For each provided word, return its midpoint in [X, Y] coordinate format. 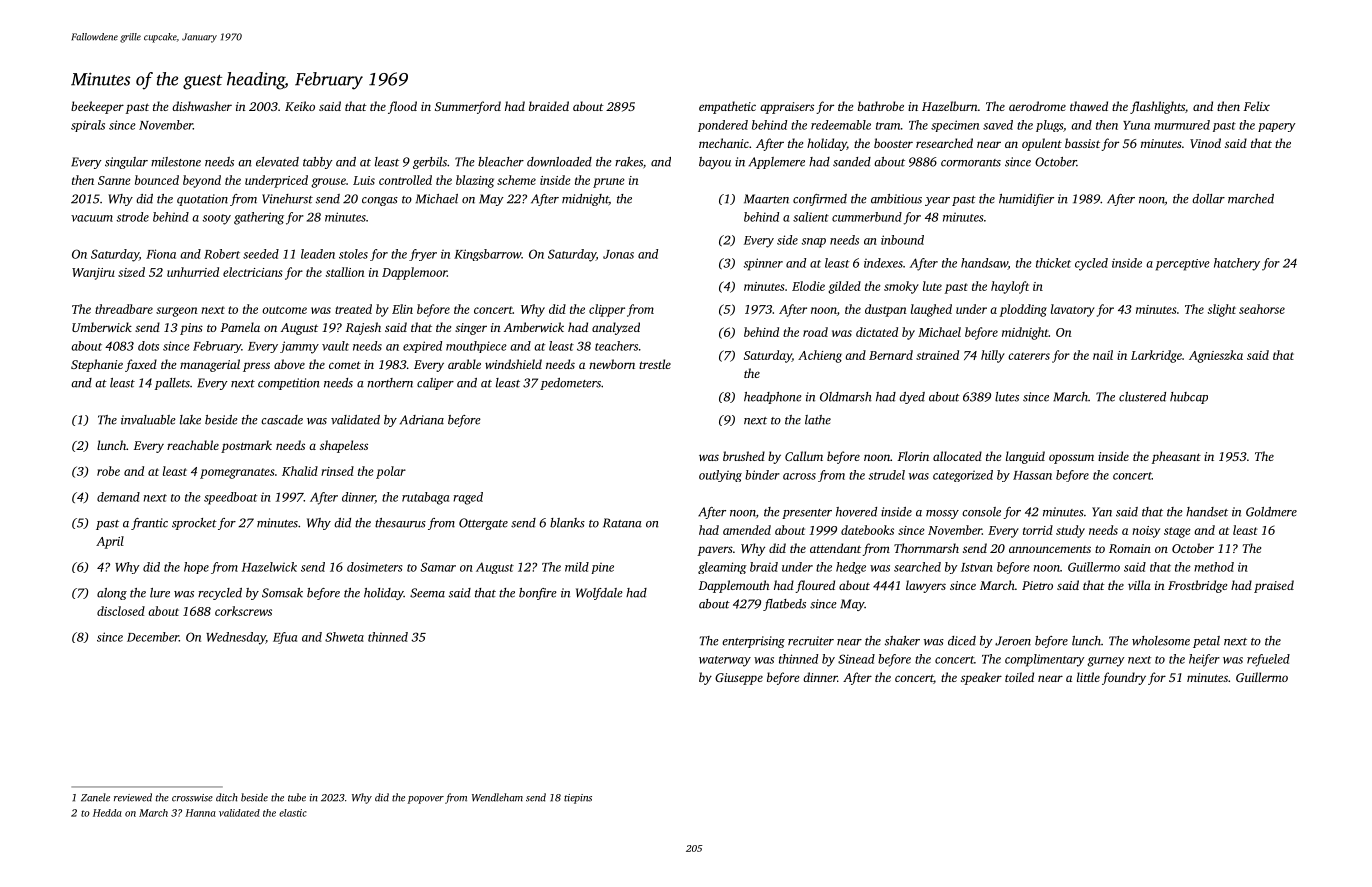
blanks [567, 523]
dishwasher [202, 106]
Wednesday [236, 638]
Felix [1257, 106]
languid [1025, 457]
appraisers [787, 108]
